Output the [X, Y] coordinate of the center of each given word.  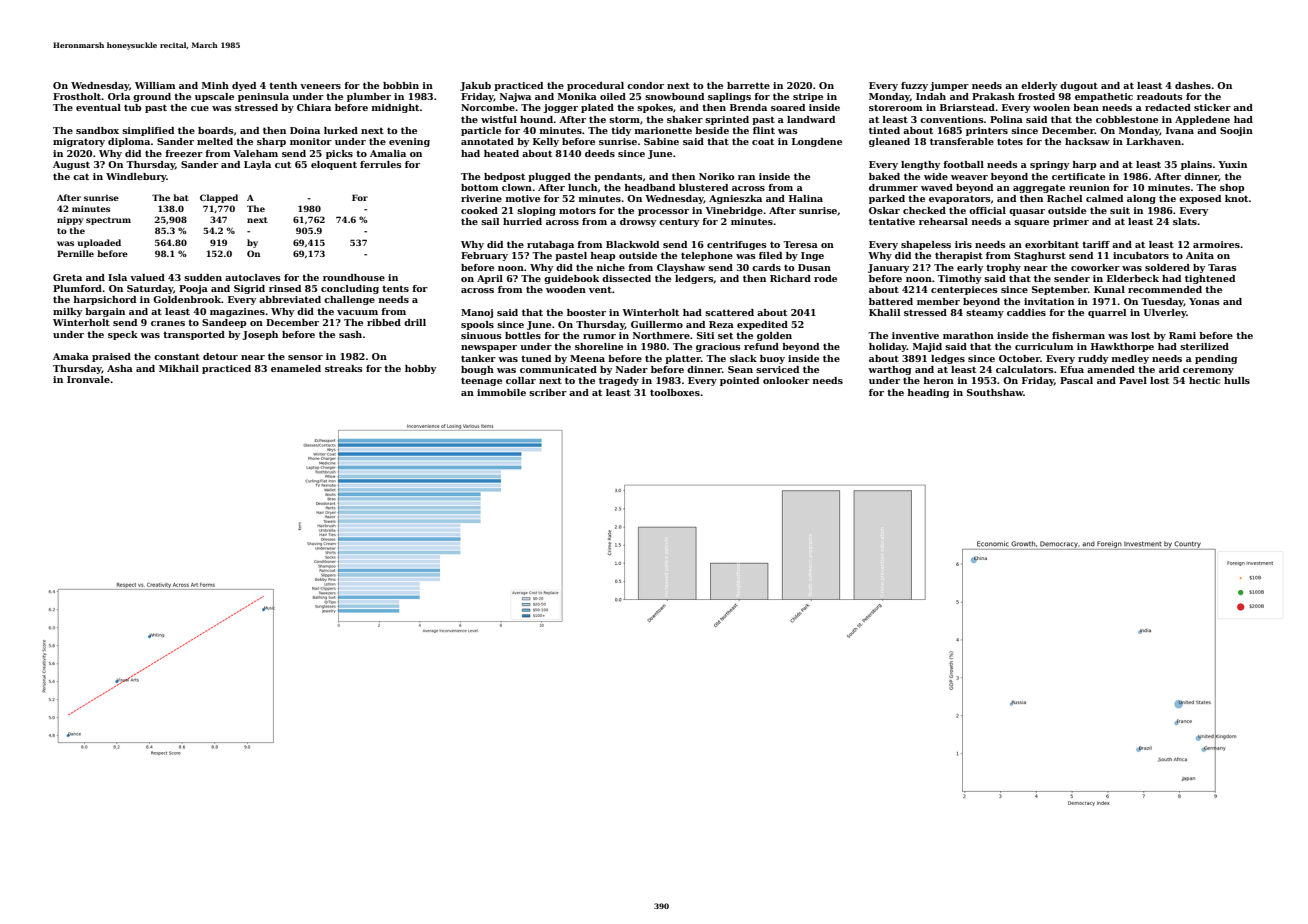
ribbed [384, 322]
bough [477, 370]
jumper [949, 86]
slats [1185, 221]
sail [490, 221]
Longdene [817, 142]
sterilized [1204, 346]
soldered [1167, 267]
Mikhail [179, 368]
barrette [748, 85]
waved [937, 187]
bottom [479, 187]
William [155, 85]
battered [891, 301]
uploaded [99, 243]
